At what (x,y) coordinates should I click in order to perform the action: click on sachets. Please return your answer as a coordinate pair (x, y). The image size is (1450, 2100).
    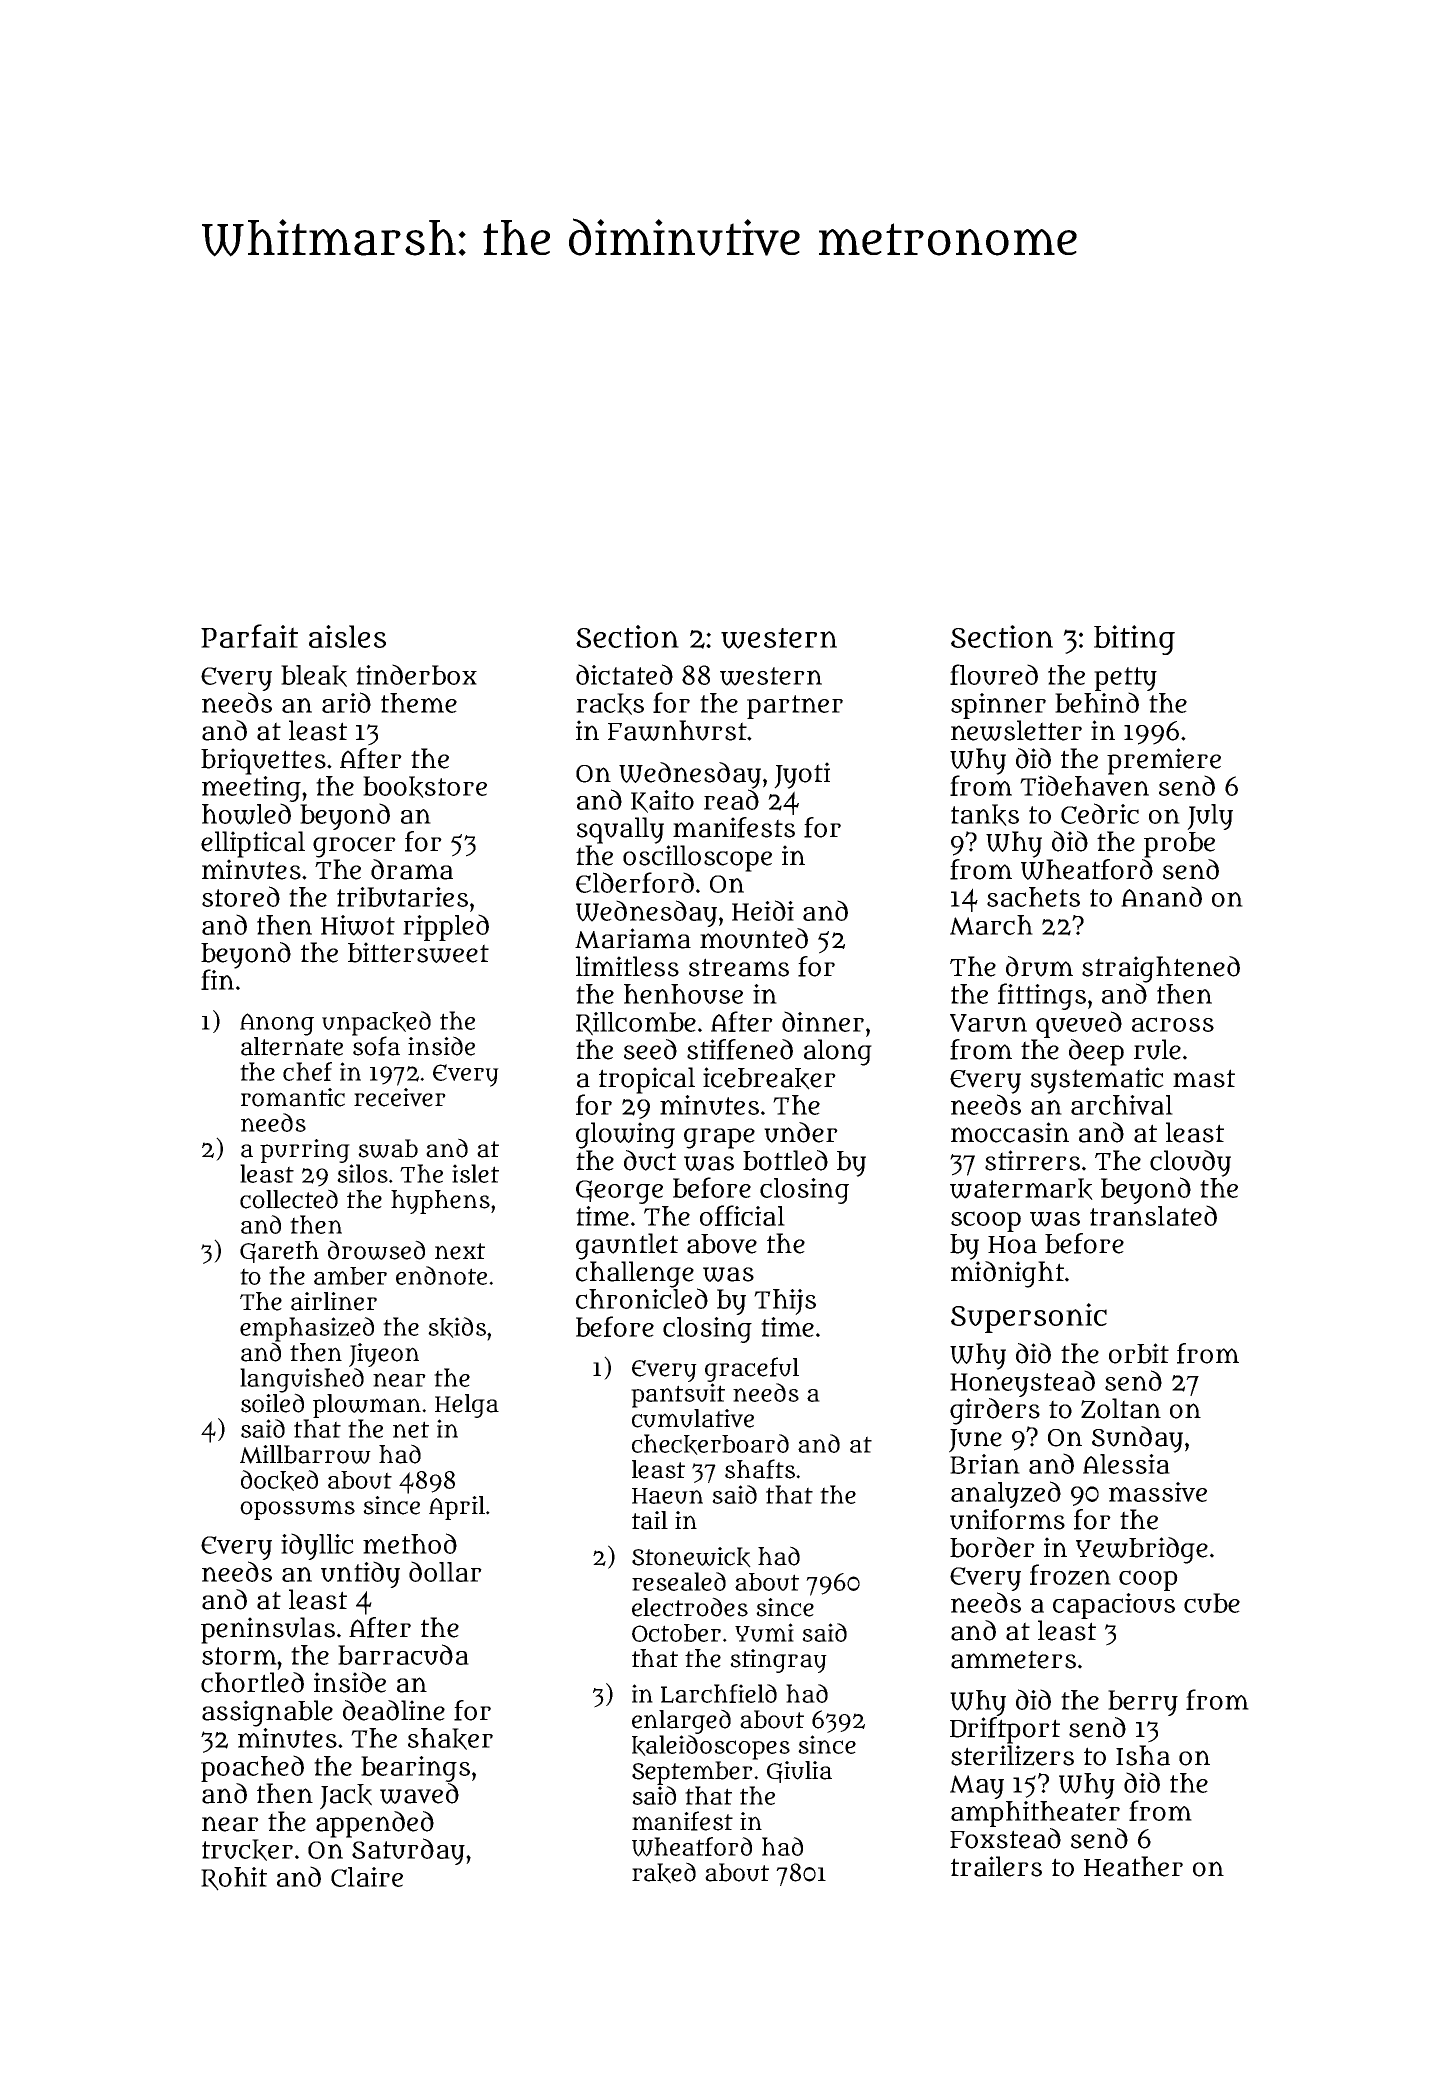
    Looking at the image, I should click on (1033, 897).
